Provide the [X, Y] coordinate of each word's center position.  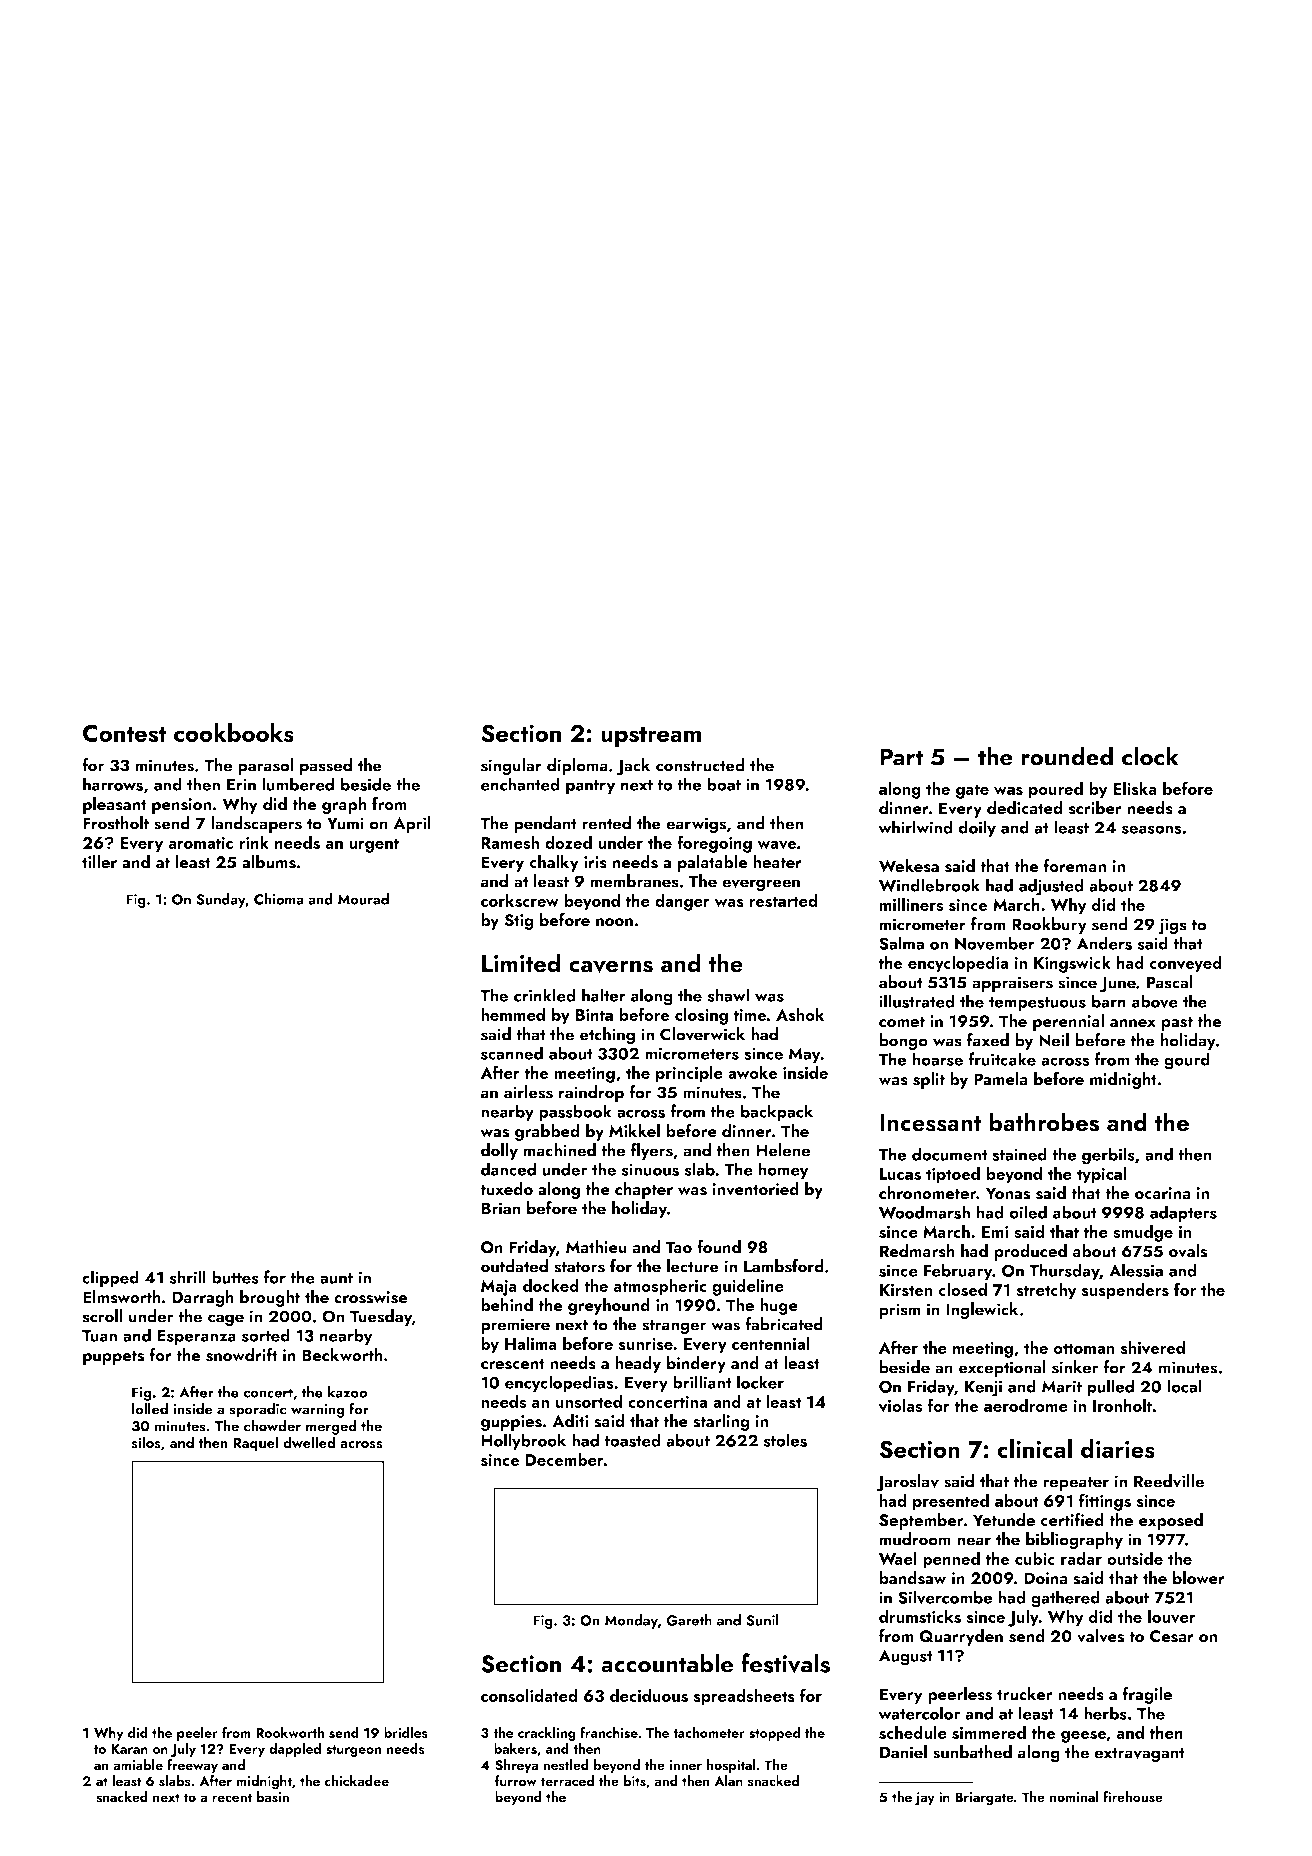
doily [977, 829]
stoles [785, 1440]
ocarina [1163, 1193]
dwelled [309, 1442]
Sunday [221, 900]
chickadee [357, 1780]
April [412, 824]
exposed [1171, 1521]
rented [606, 823]
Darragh [203, 1298]
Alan [728, 1780]
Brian [501, 1208]
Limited [521, 963]
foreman [1074, 865]
